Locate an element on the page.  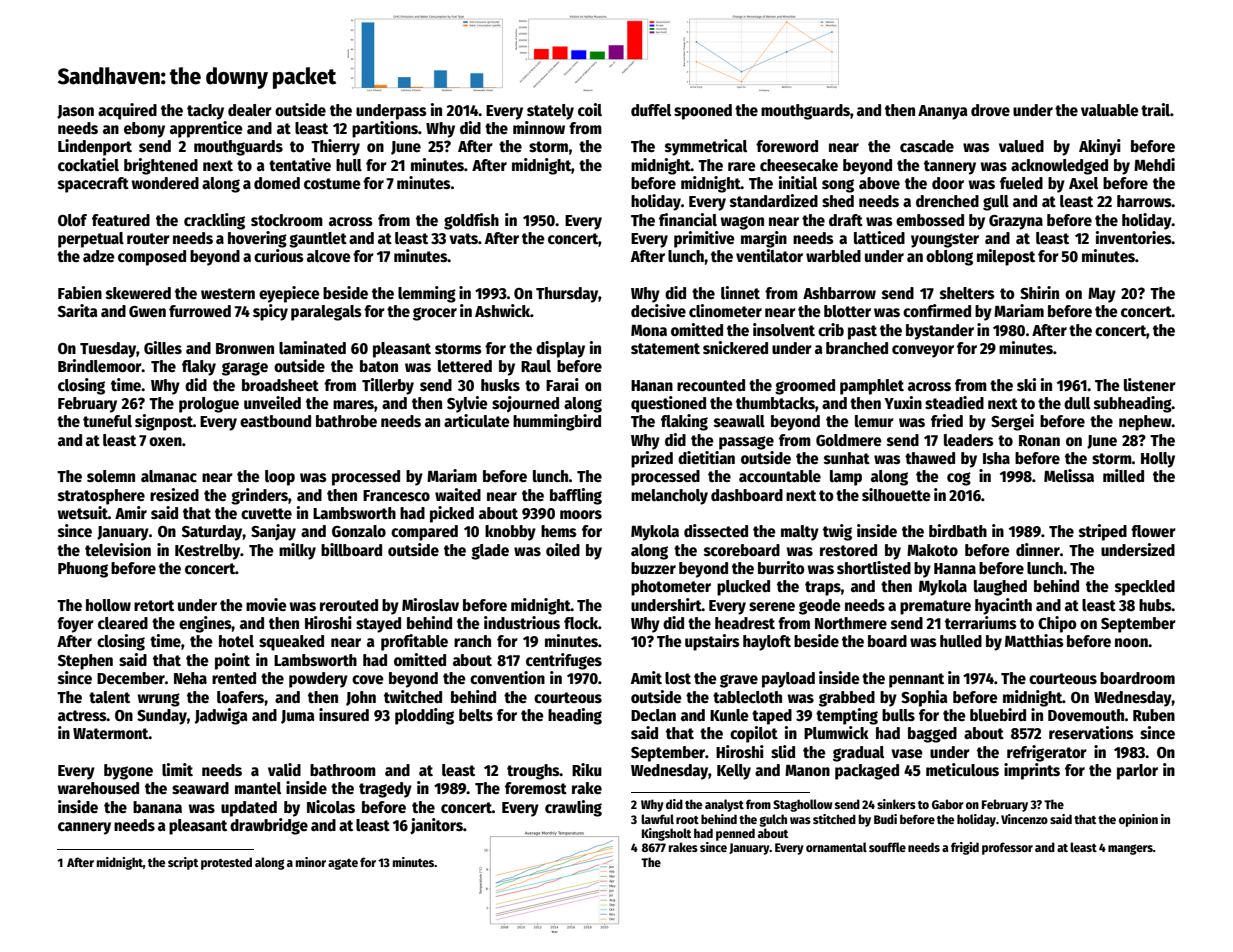
ventilator is located at coordinates (769, 256).
